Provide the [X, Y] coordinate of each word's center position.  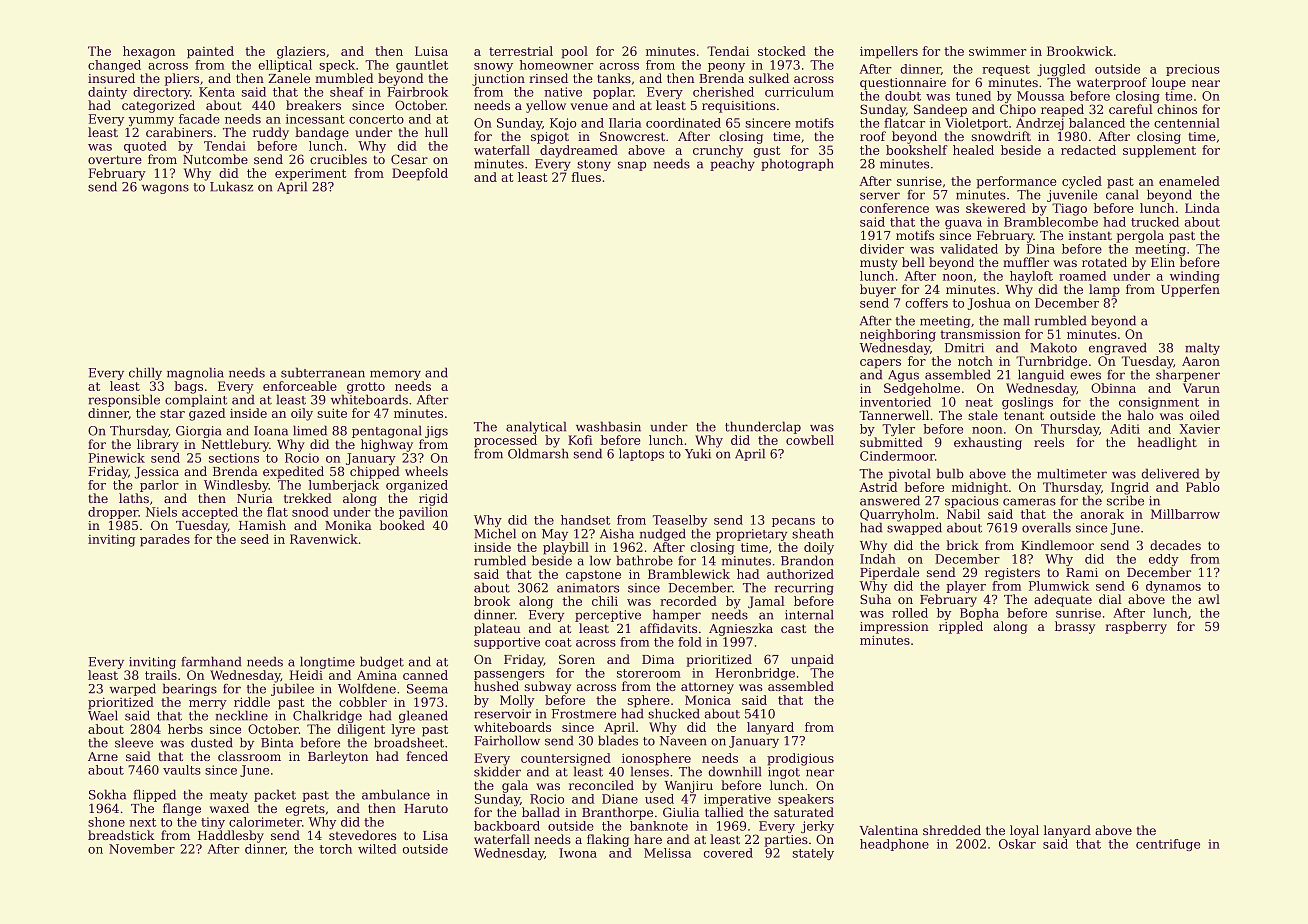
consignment [1159, 403]
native [563, 92]
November [142, 849]
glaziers [301, 52]
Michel [495, 533]
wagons [165, 189]
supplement [1159, 151]
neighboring [898, 335]
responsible [124, 400]
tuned [973, 96]
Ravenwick [324, 539]
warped [133, 689]
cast [793, 628]
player [966, 587]
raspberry [1136, 627]
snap [632, 166]
